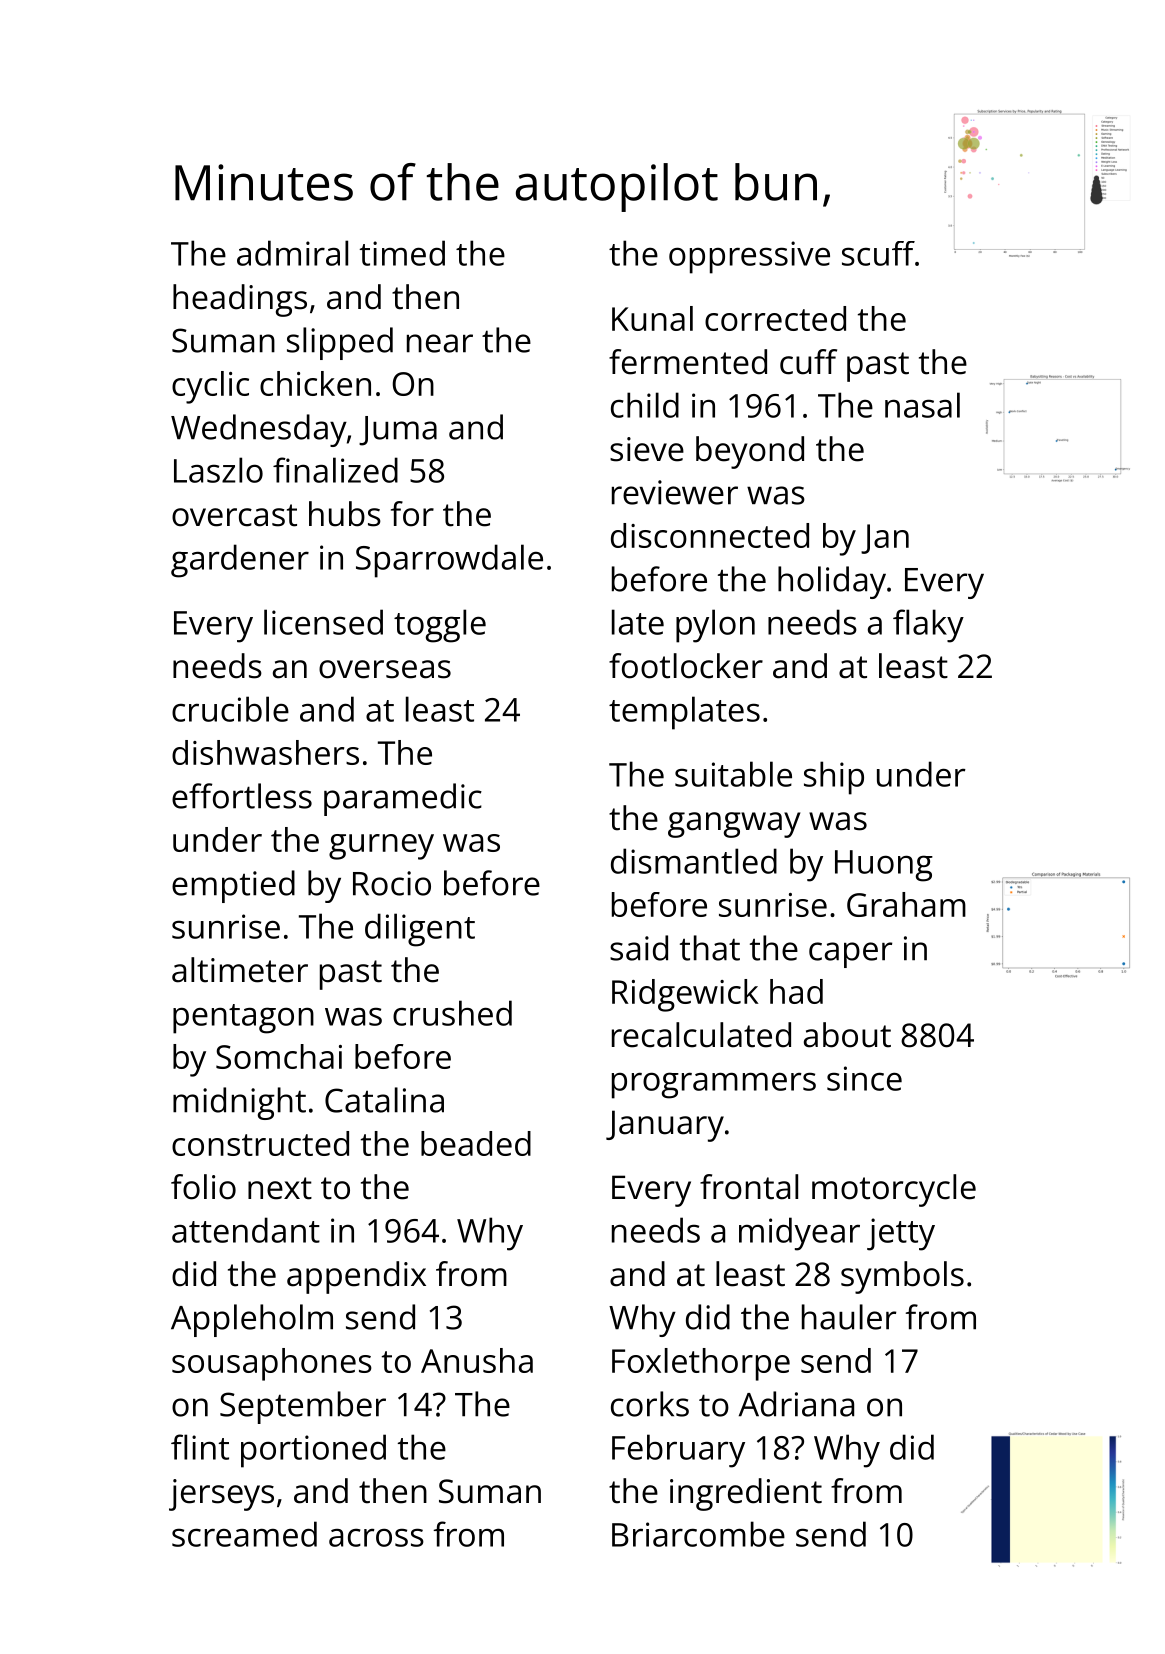  What do you see at coordinates (701, 1364) in the document?
I see `Foxlethorpe` at bounding box center [701, 1364].
